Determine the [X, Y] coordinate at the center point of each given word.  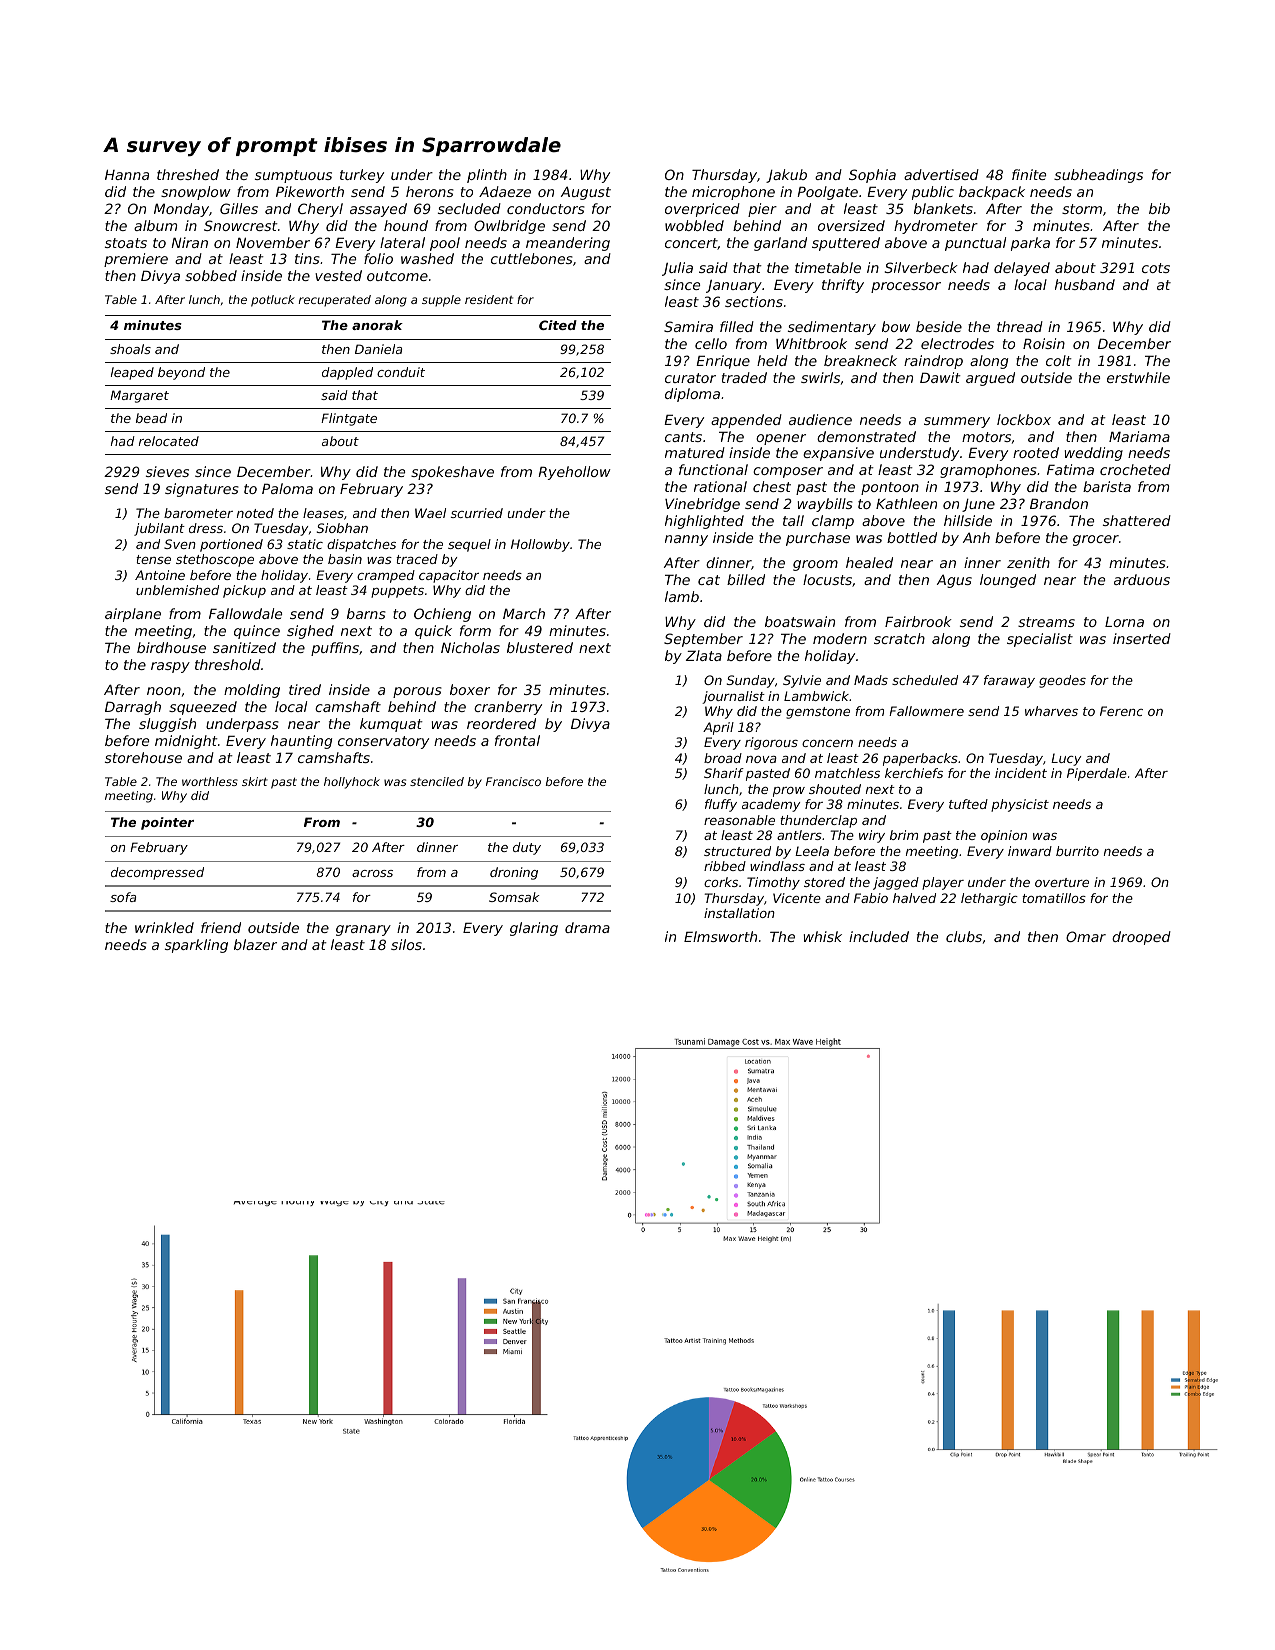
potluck [273, 301]
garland [780, 244]
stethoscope [215, 560]
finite [1029, 174]
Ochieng [442, 615]
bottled [912, 537]
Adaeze [505, 191]
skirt [255, 781]
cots [1156, 268]
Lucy [1066, 759]
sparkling [196, 946]
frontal [517, 740]
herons [430, 191]
